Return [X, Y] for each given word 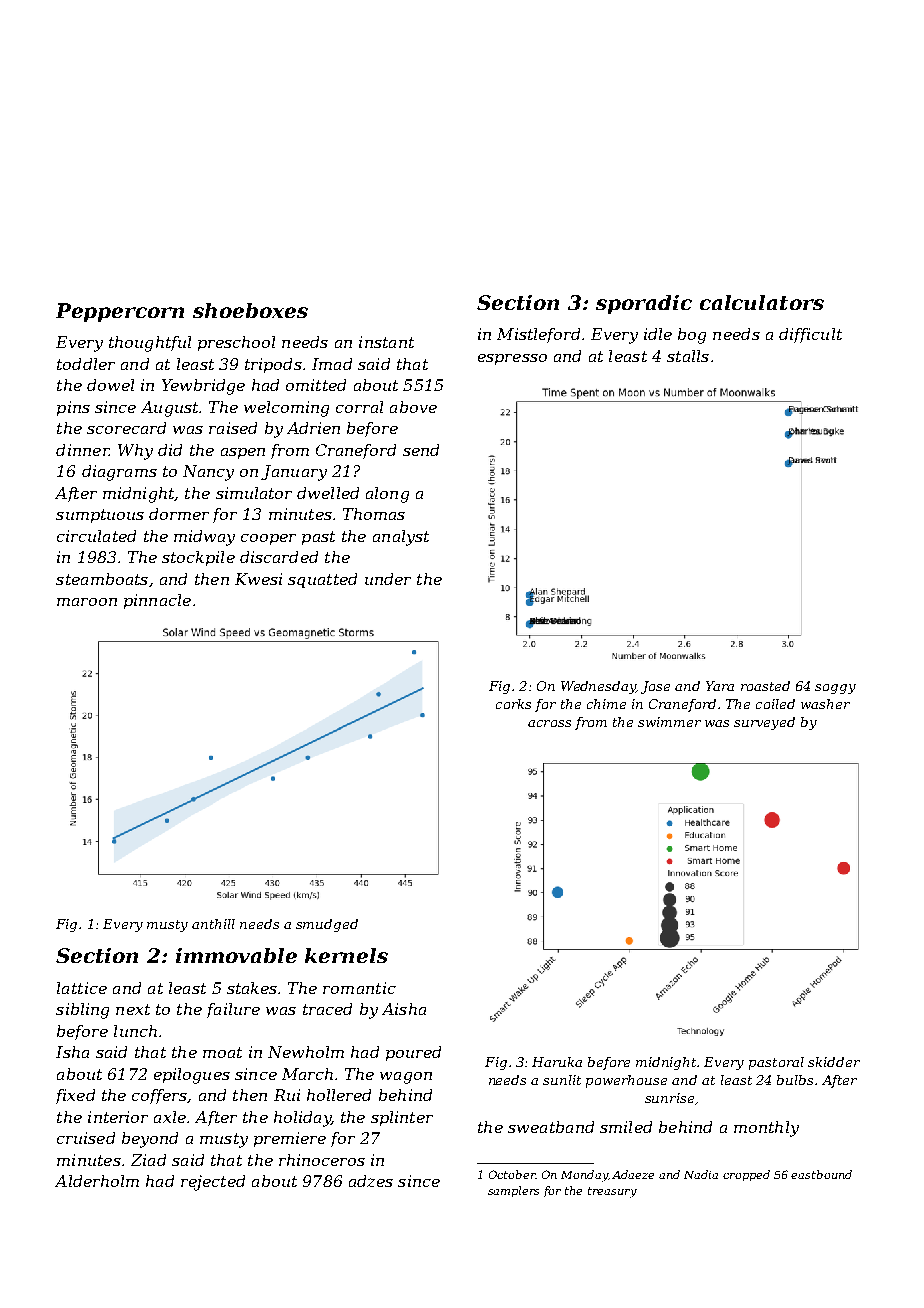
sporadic [644, 304]
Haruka [557, 1062]
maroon [87, 602]
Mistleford [538, 335]
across [549, 723]
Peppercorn [120, 312]
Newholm [306, 1052]
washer [825, 704]
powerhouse [626, 1081]
